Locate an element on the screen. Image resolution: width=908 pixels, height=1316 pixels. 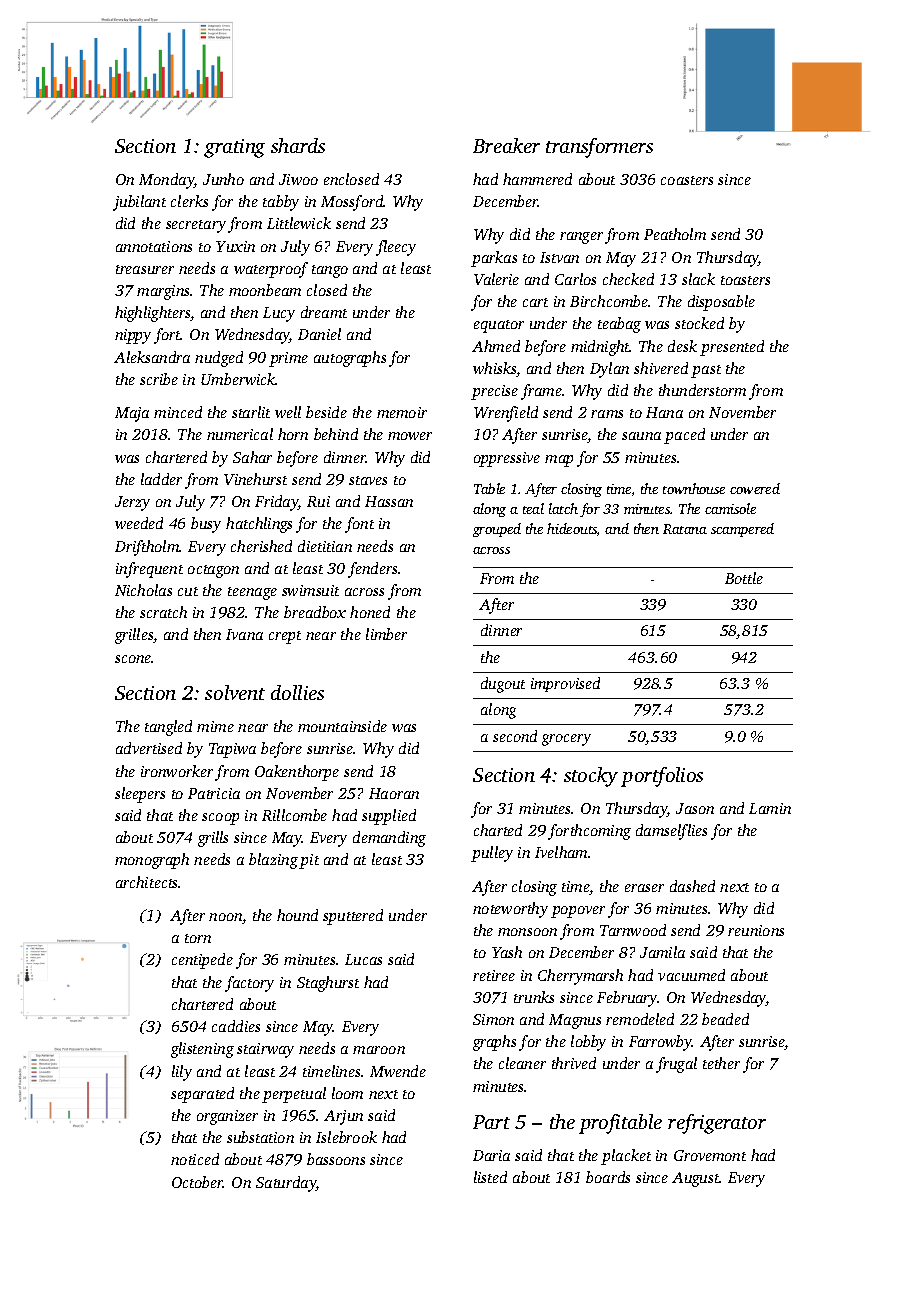
improvised is located at coordinates (565, 684).
